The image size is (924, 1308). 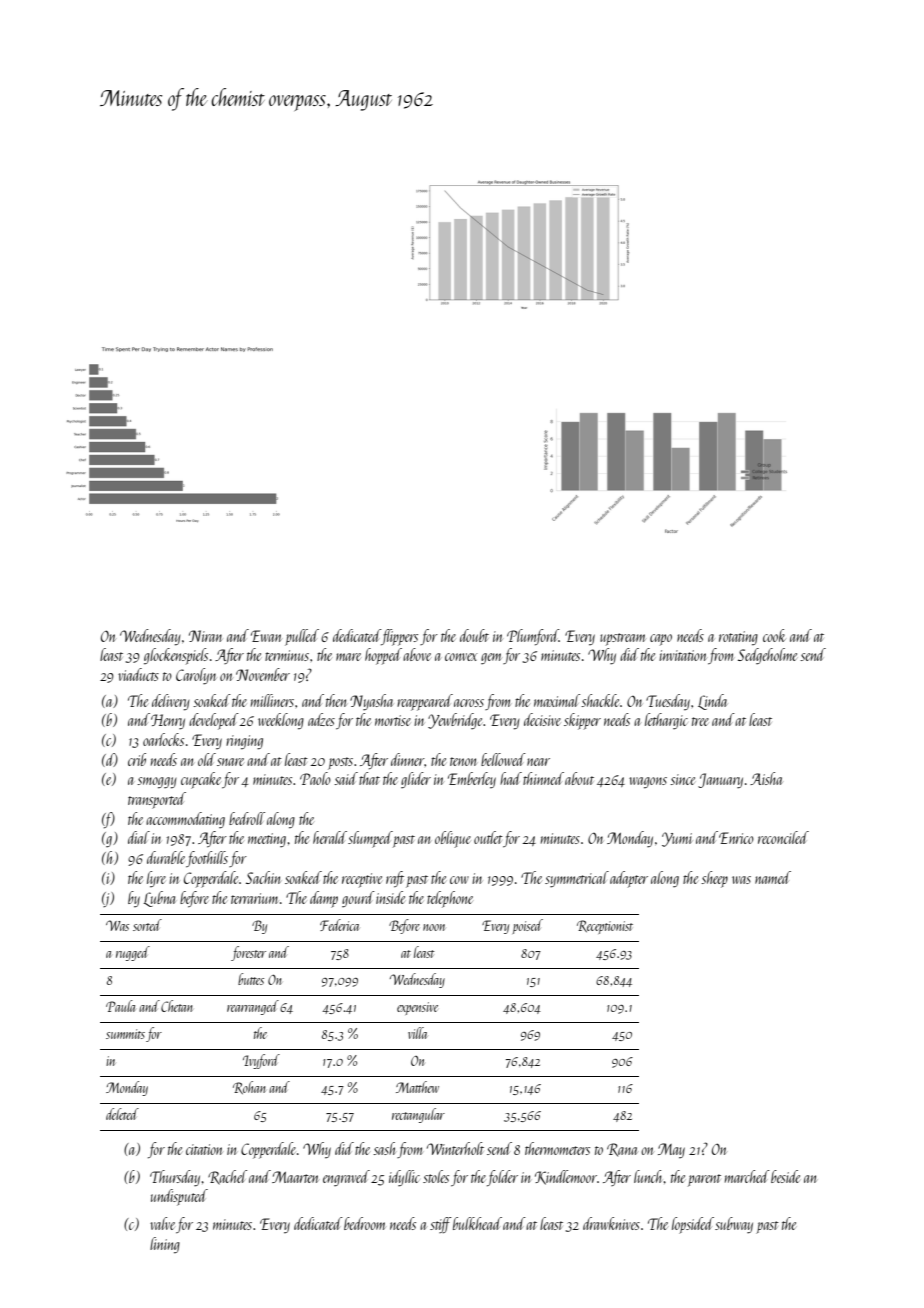 What do you see at coordinates (365, 1223) in the page?
I see `bedroom` at bounding box center [365, 1223].
